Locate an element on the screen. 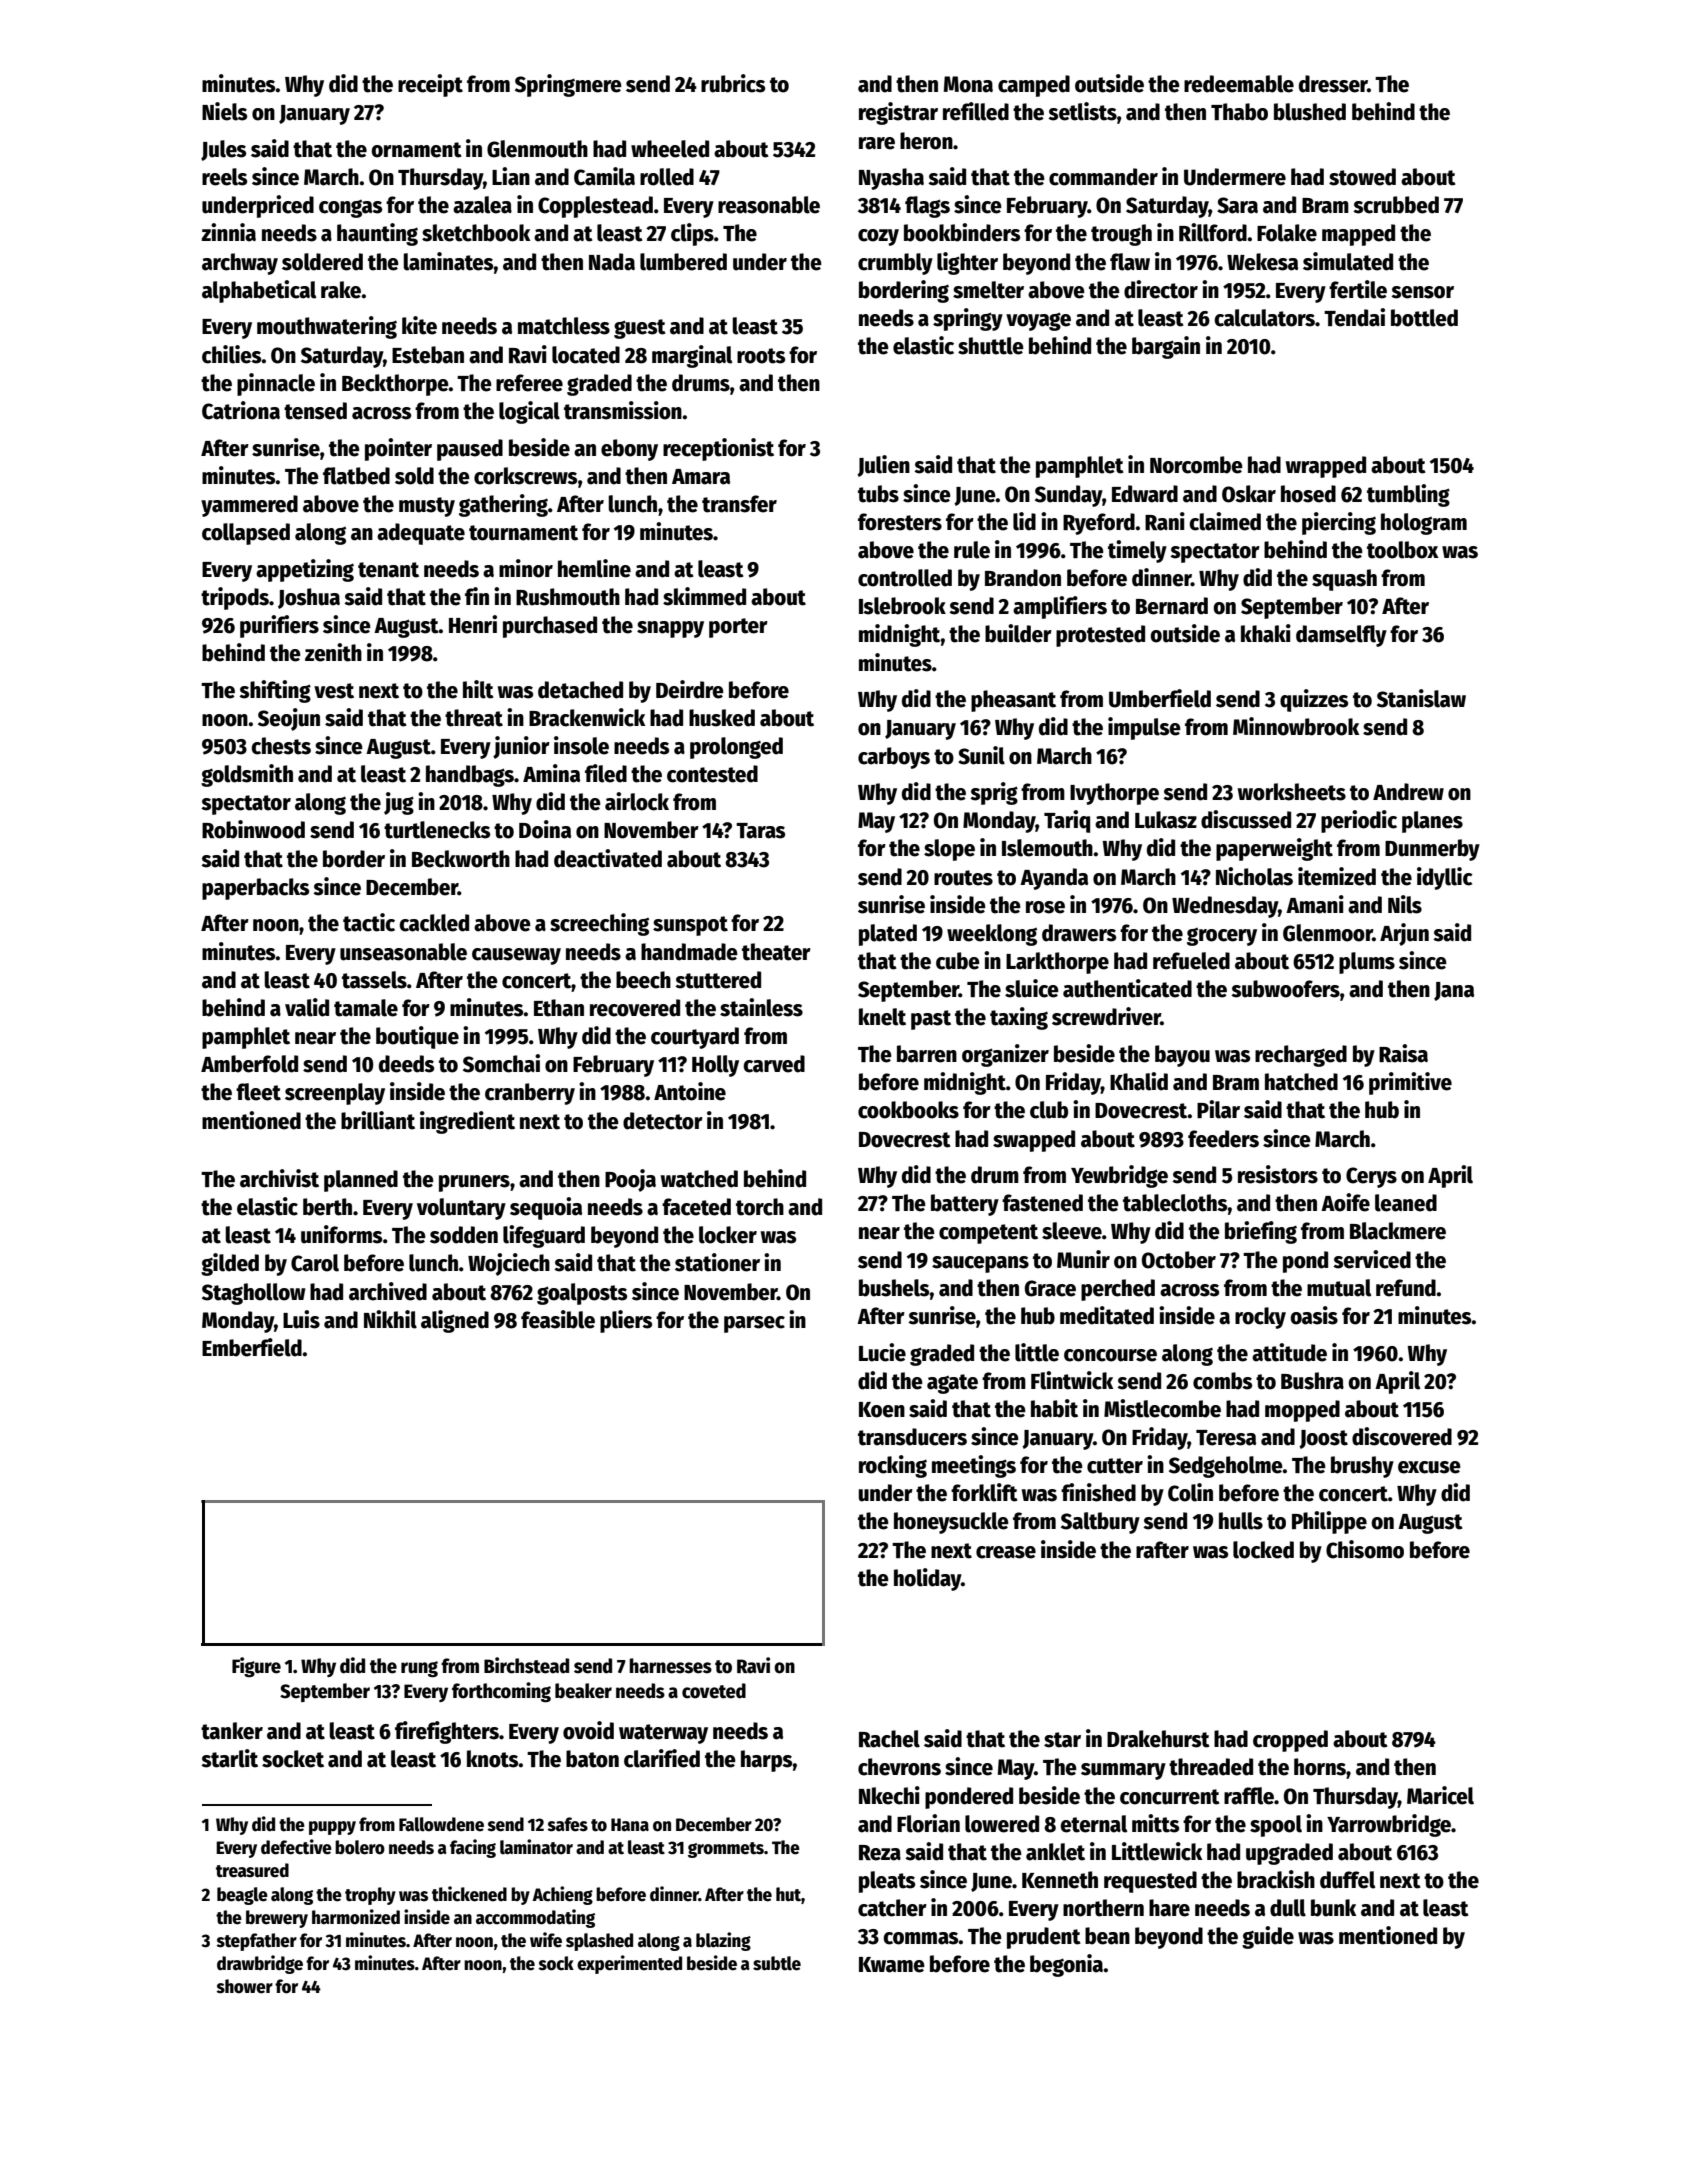 The height and width of the screenshot is (2178, 1683). Niels is located at coordinates (224, 111).
